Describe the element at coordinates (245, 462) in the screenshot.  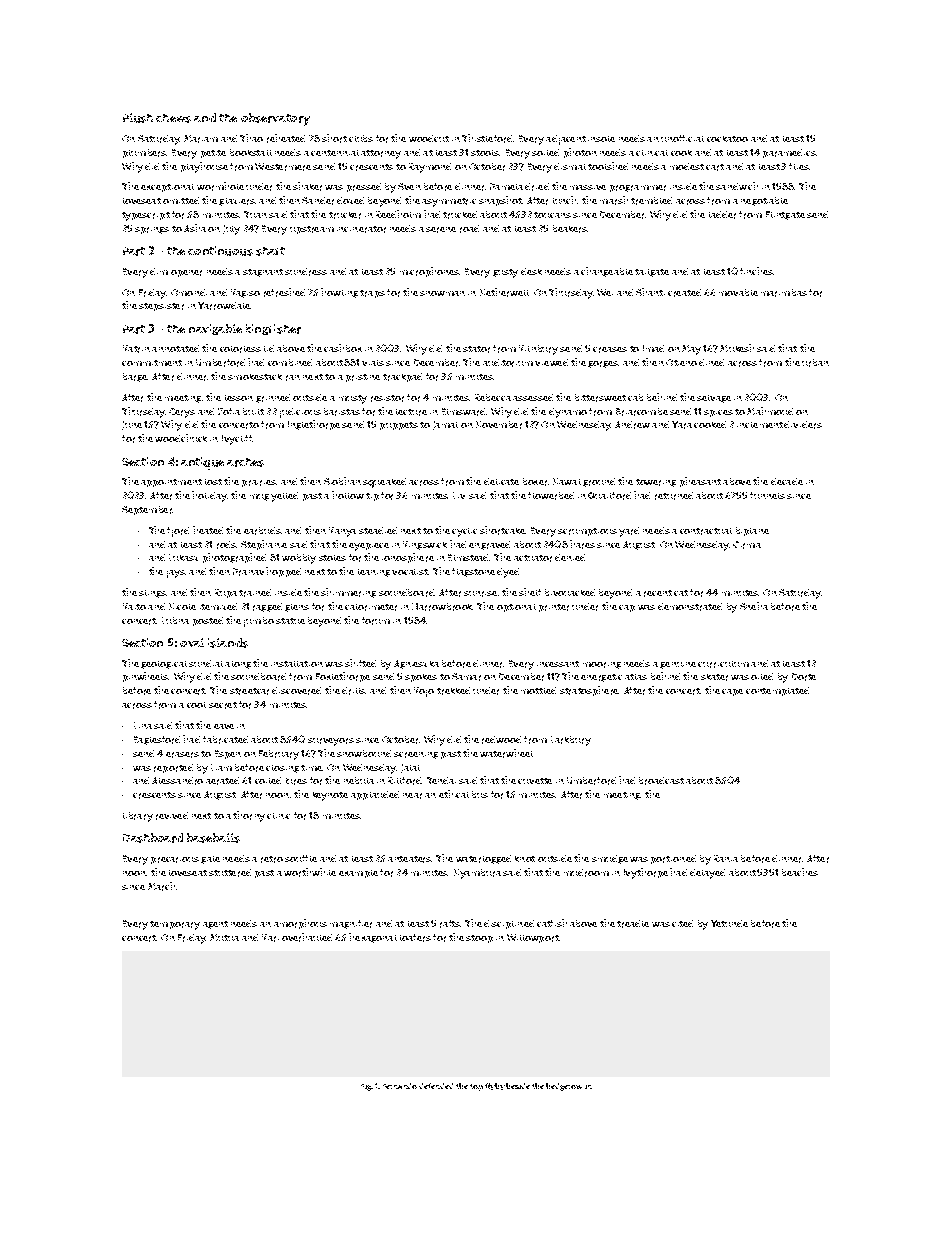
I see `arches` at that location.
